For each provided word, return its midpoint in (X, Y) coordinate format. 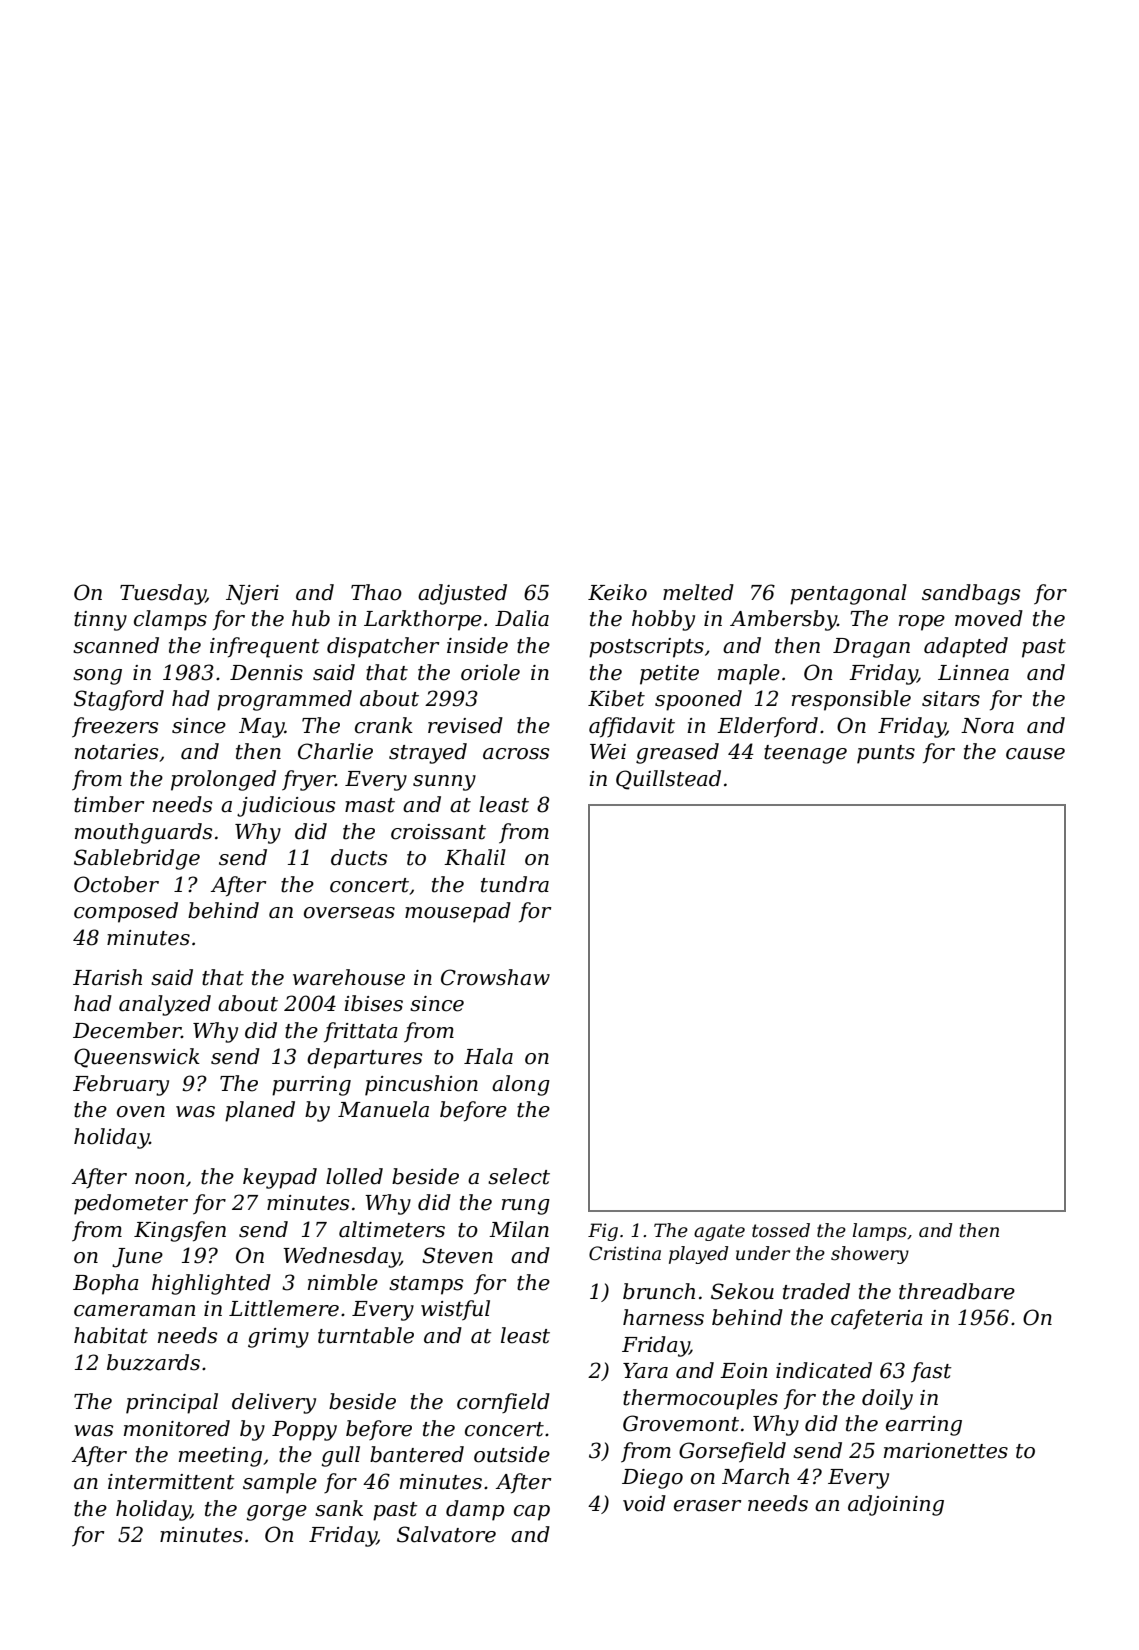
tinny (100, 621)
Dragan (871, 648)
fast (931, 1372)
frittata (361, 1032)
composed (126, 912)
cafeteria (877, 1319)
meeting (220, 1457)
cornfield (503, 1403)
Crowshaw (495, 977)
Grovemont (681, 1423)
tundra (515, 884)
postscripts (646, 648)
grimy (278, 1338)
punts (886, 754)
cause (1035, 754)
